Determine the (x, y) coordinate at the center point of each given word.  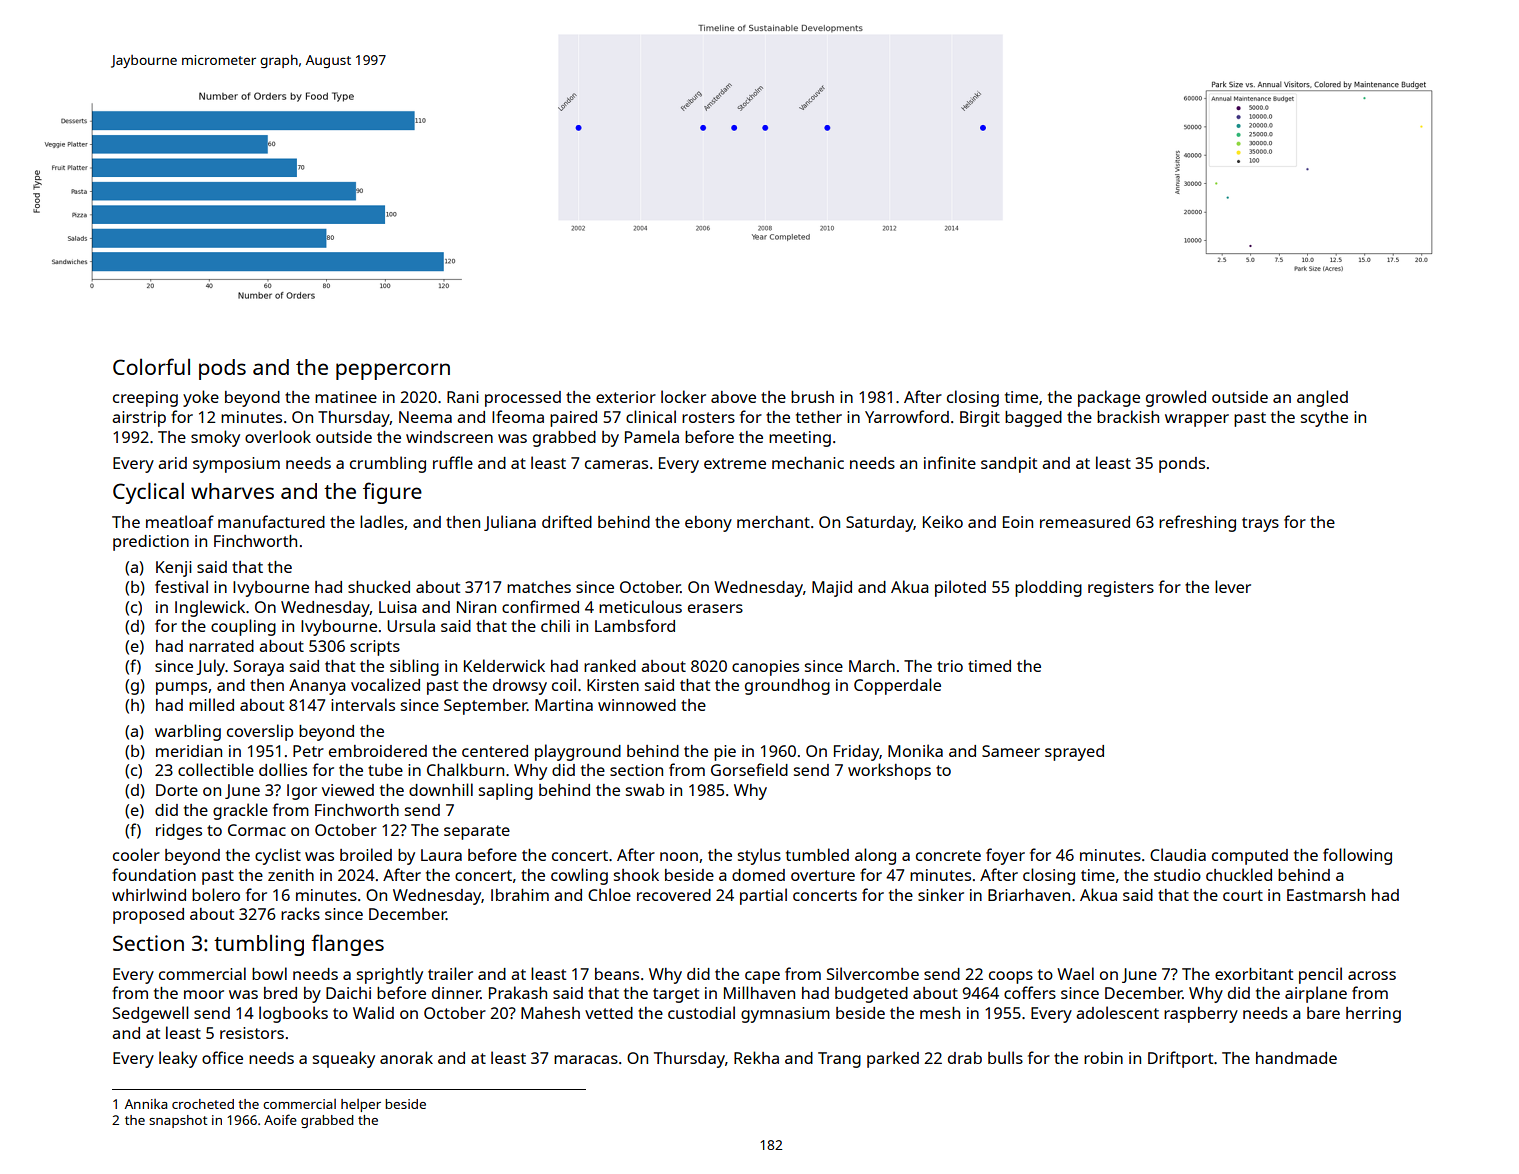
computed (1250, 857)
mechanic (808, 463)
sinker (941, 894)
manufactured (271, 521)
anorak (406, 1057)
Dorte (177, 790)
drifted (567, 521)
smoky (215, 438)
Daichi (348, 993)
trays (1260, 524)
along (875, 856)
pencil (1320, 975)
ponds (1182, 465)
